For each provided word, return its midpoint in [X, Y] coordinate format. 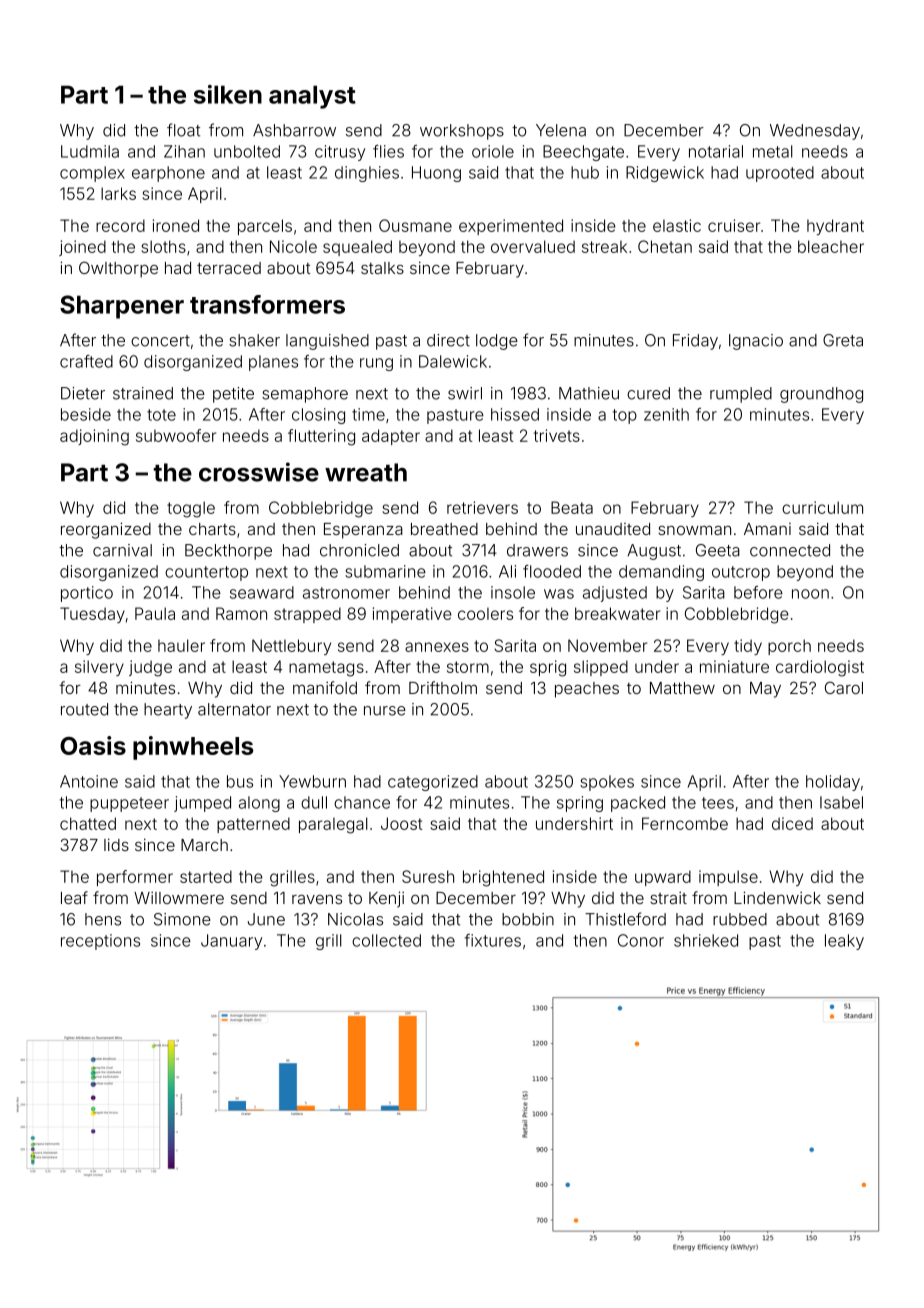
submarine [385, 571]
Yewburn [312, 781]
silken [228, 94]
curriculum [822, 507]
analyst [312, 97]
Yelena [561, 130]
